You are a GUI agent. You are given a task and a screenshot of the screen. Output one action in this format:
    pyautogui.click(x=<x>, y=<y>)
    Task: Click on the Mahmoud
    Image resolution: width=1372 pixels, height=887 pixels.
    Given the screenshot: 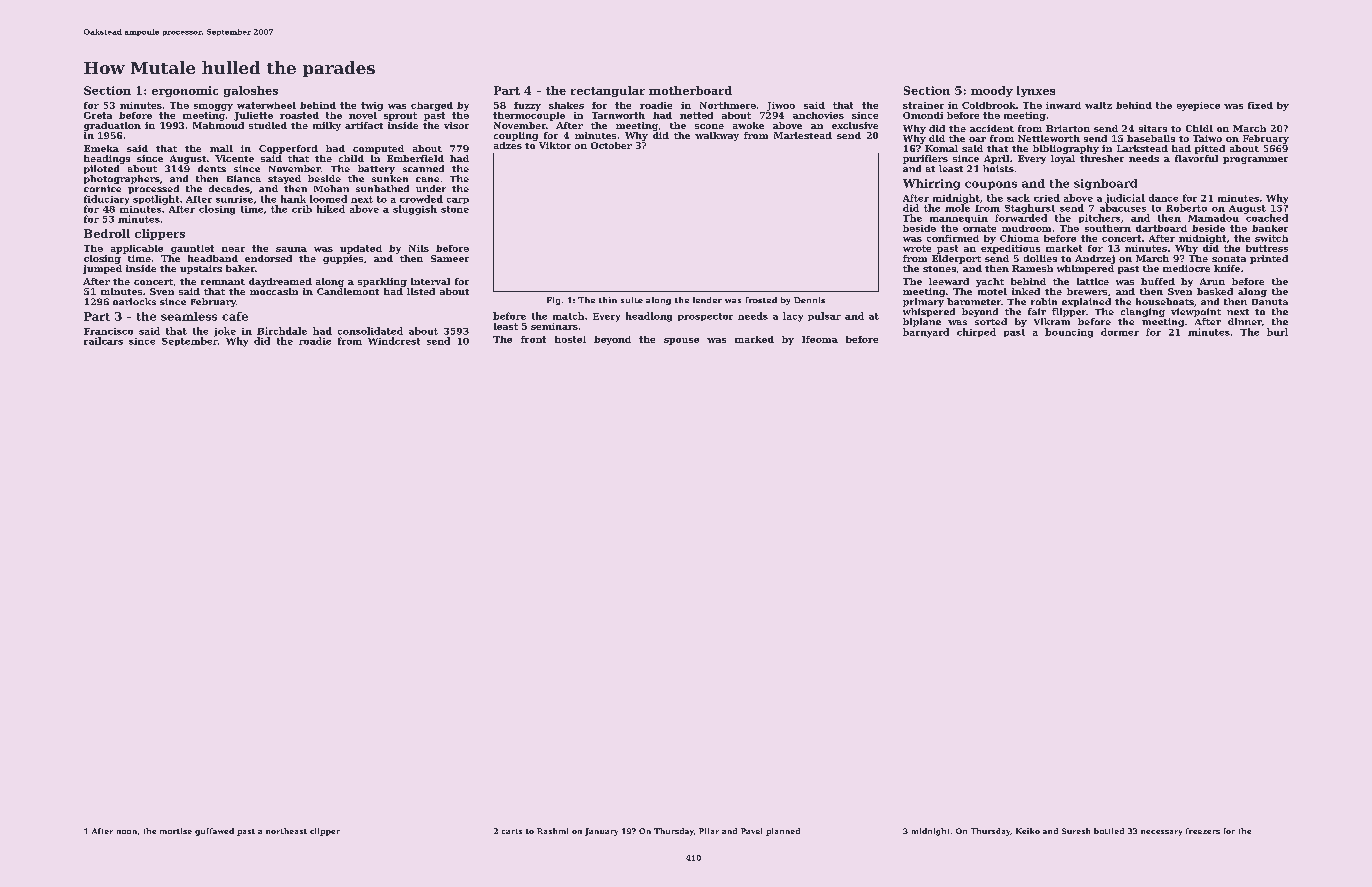 What is the action you would take?
    pyautogui.click(x=218, y=125)
